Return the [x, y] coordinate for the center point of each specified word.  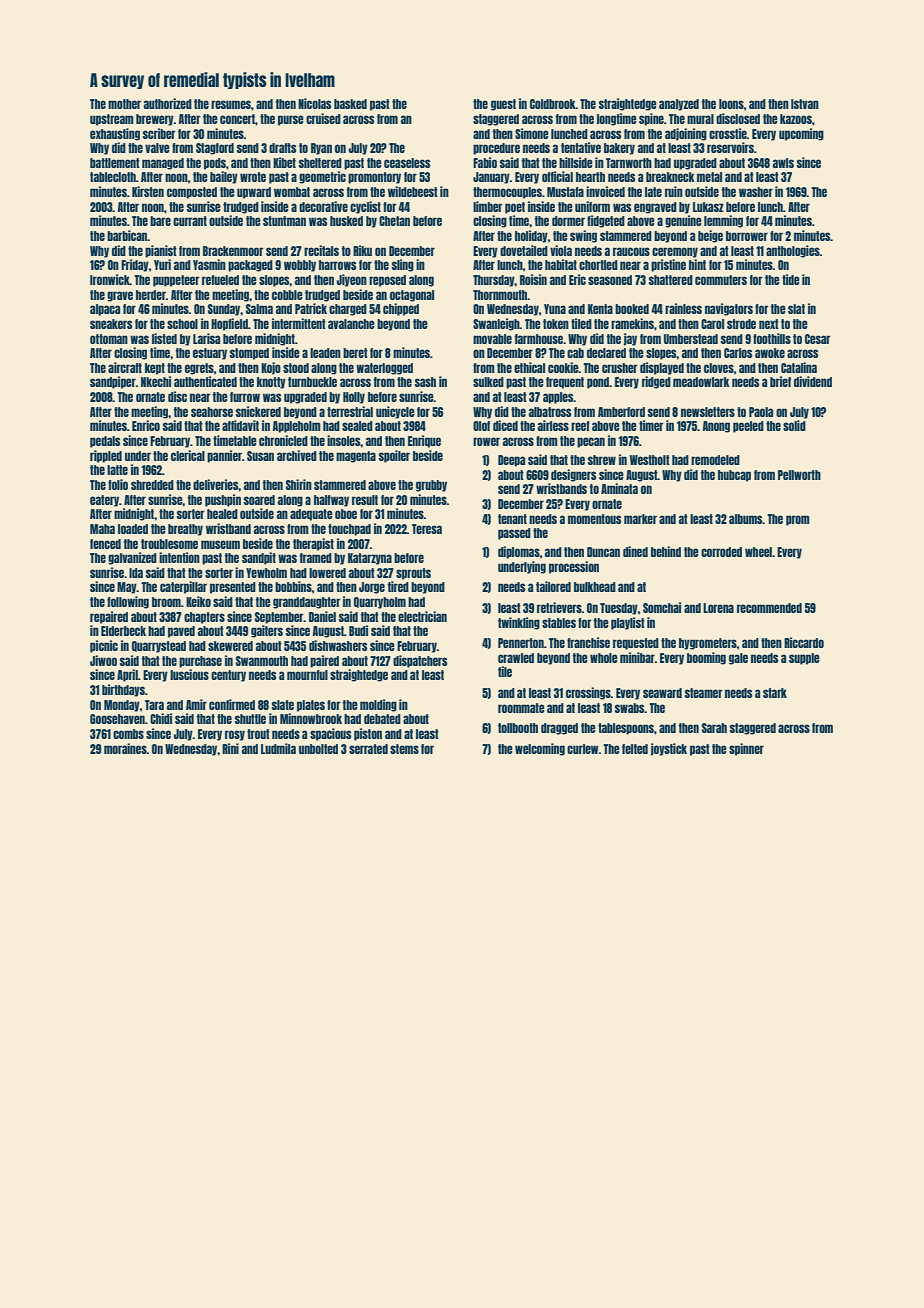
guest [503, 105]
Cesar [817, 339]
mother [124, 104]
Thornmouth [500, 295]
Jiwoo [103, 660]
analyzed [679, 105]
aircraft [125, 367]
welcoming [540, 749]
